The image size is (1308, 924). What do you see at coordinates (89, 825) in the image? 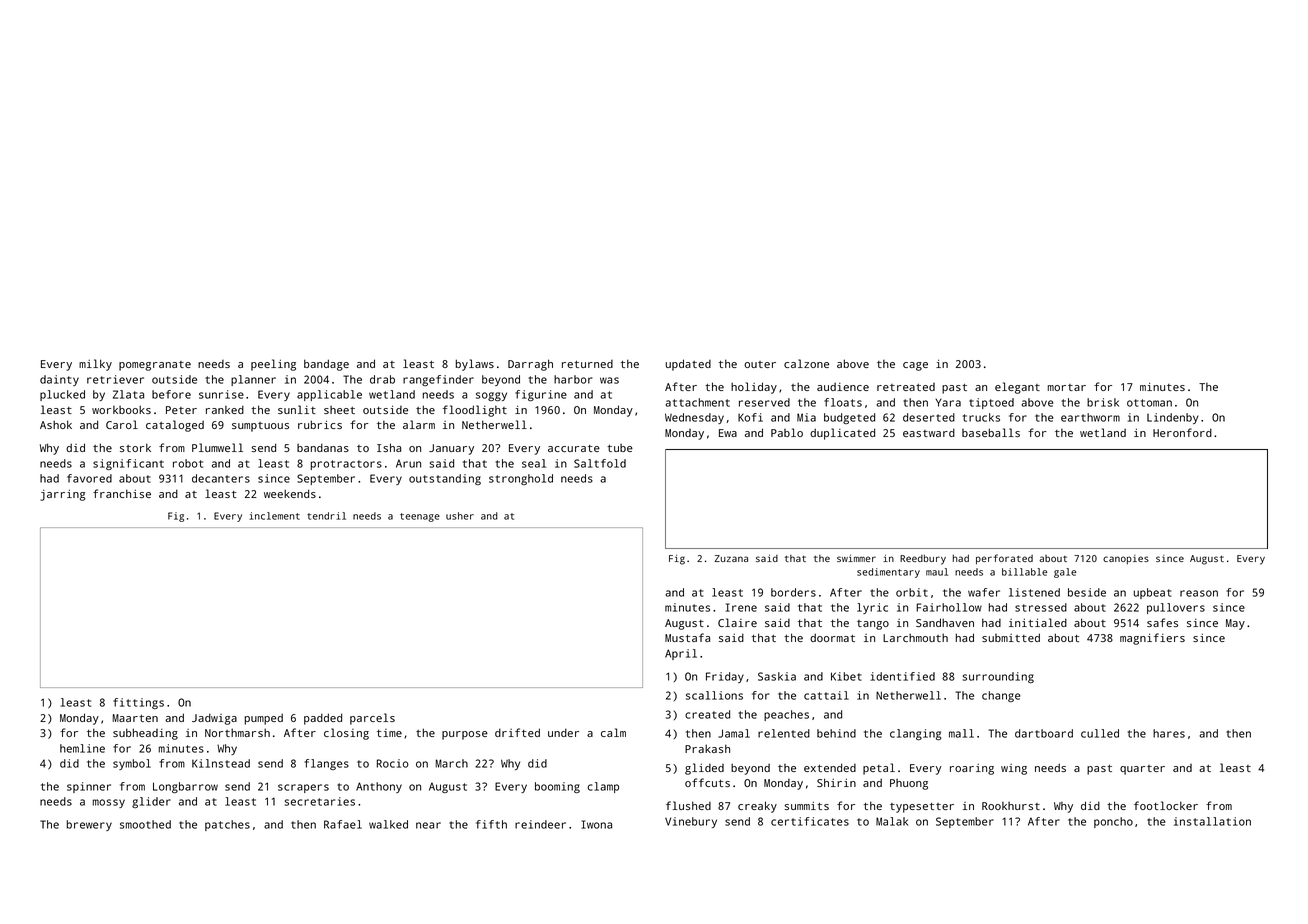
I see `brewery` at bounding box center [89, 825].
